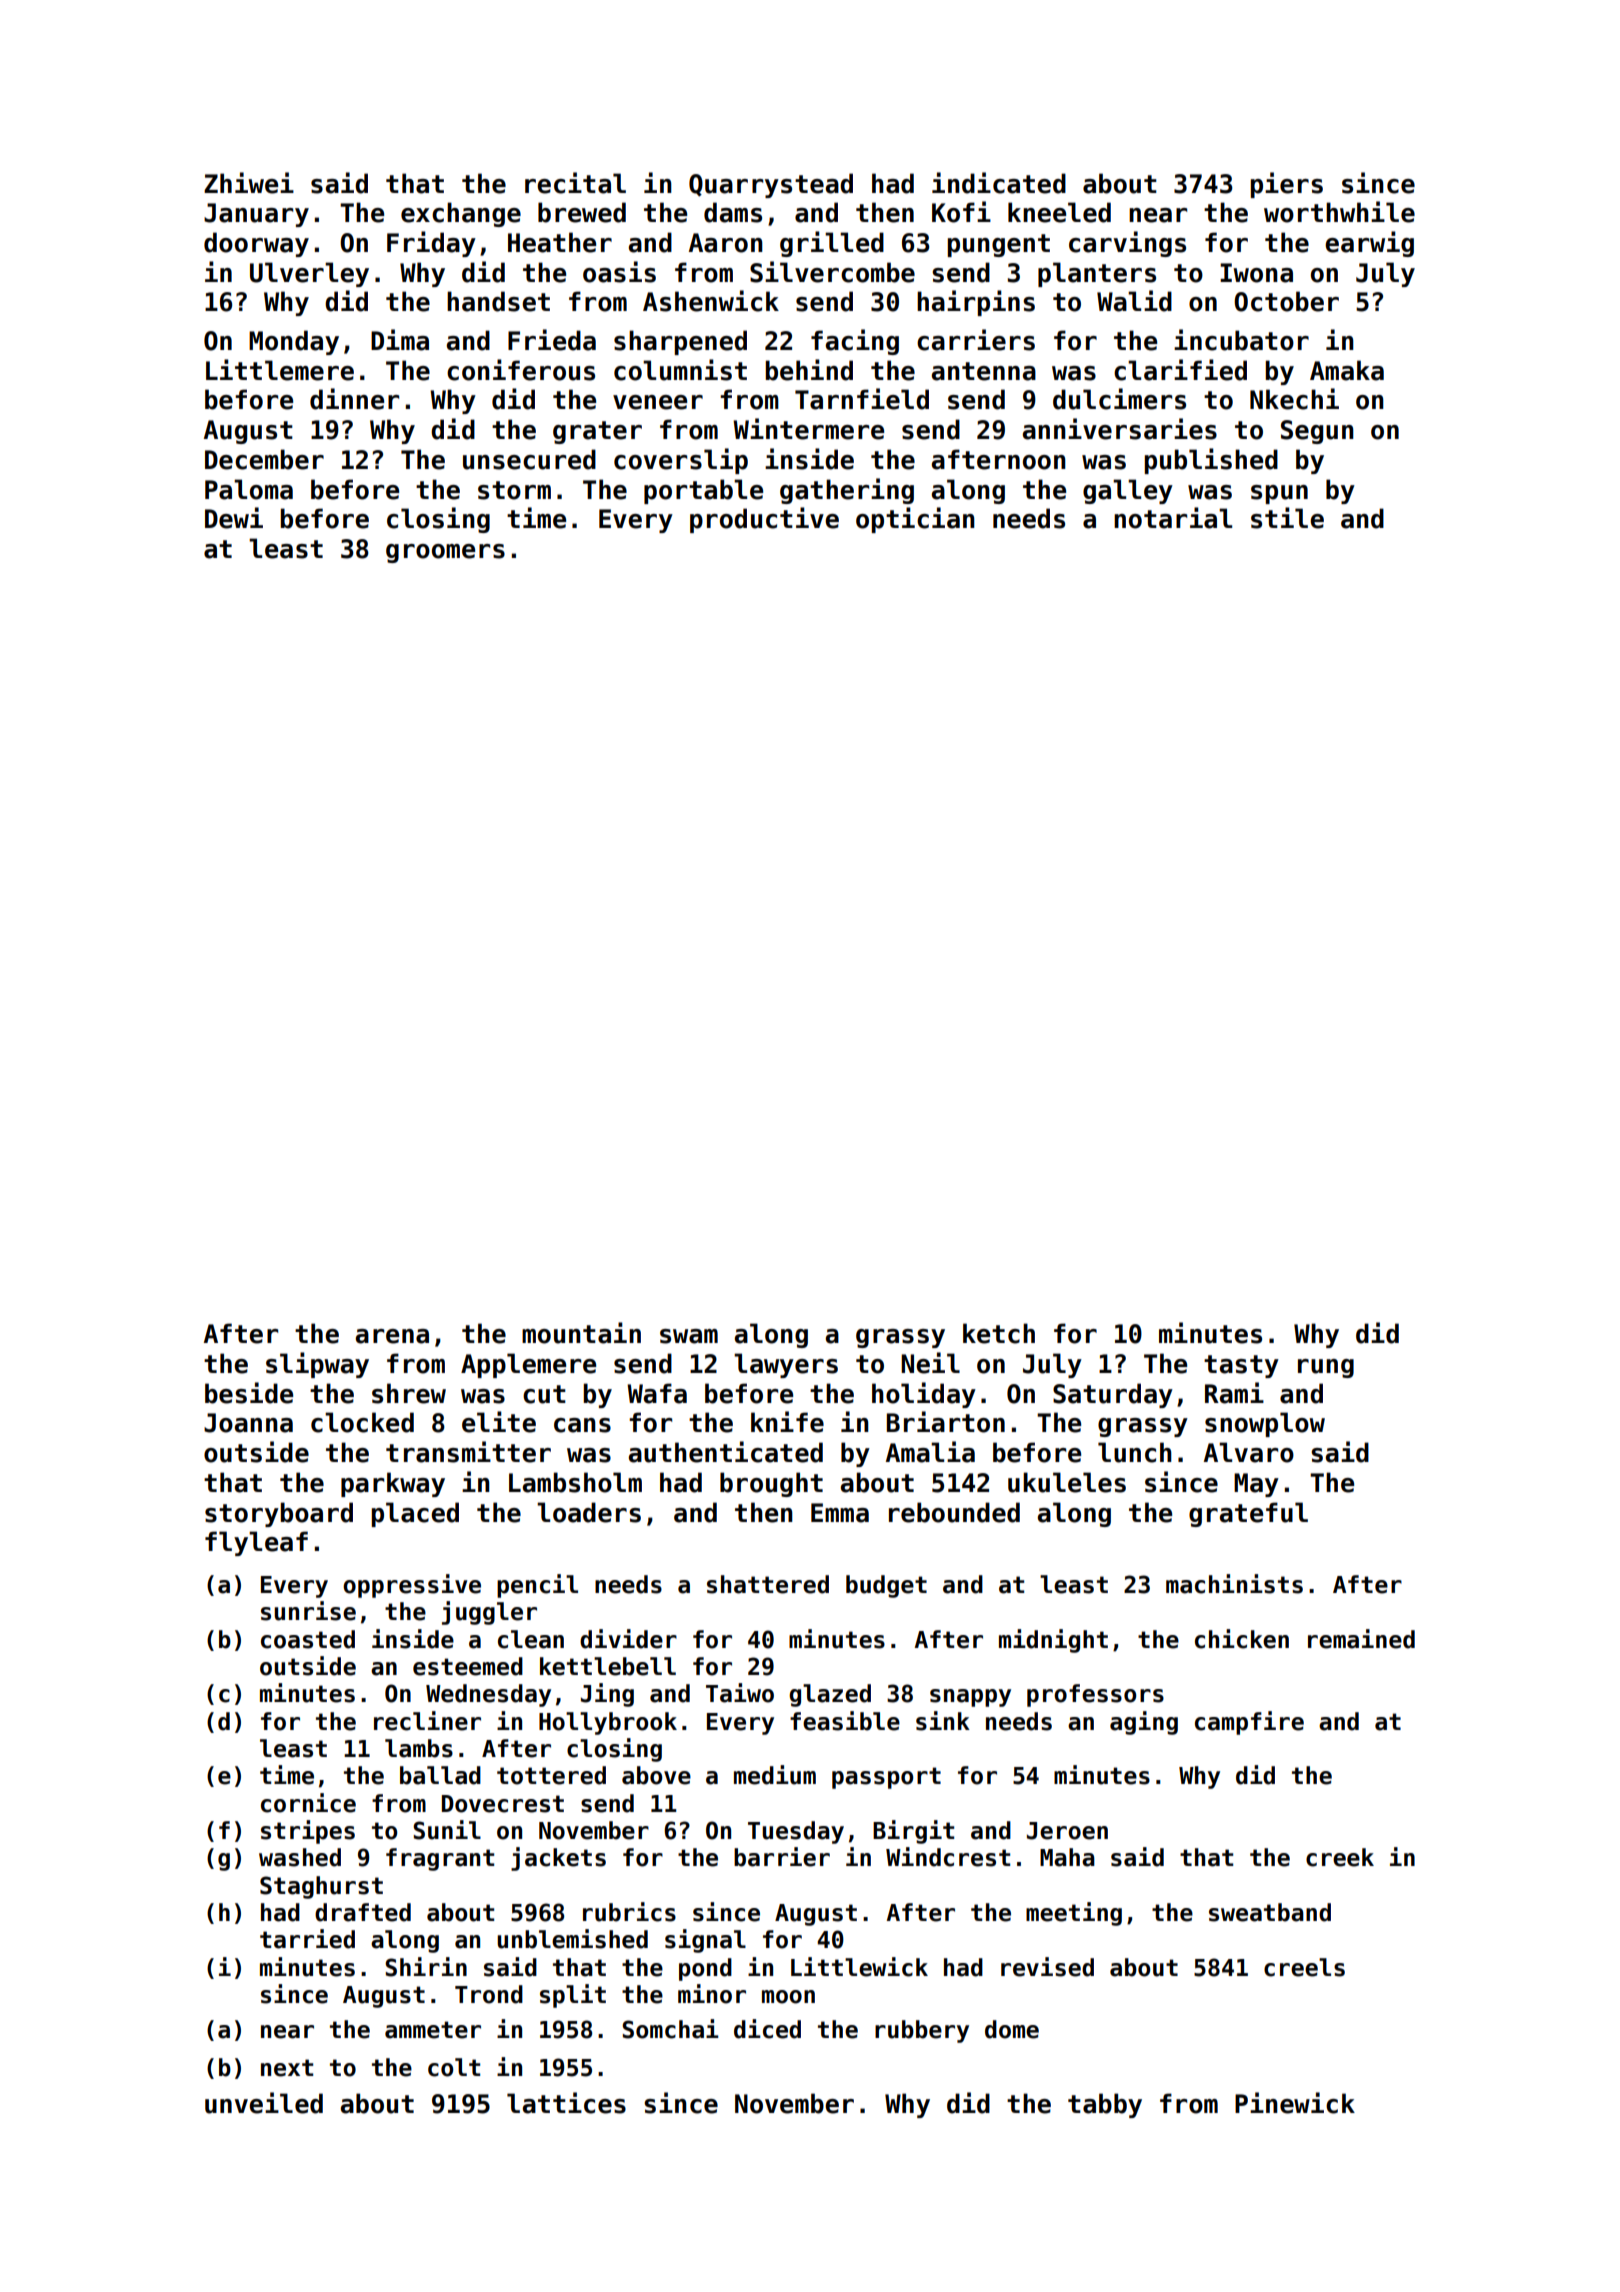 This document has height=2292, width=1620. I want to click on optician, so click(915, 520).
